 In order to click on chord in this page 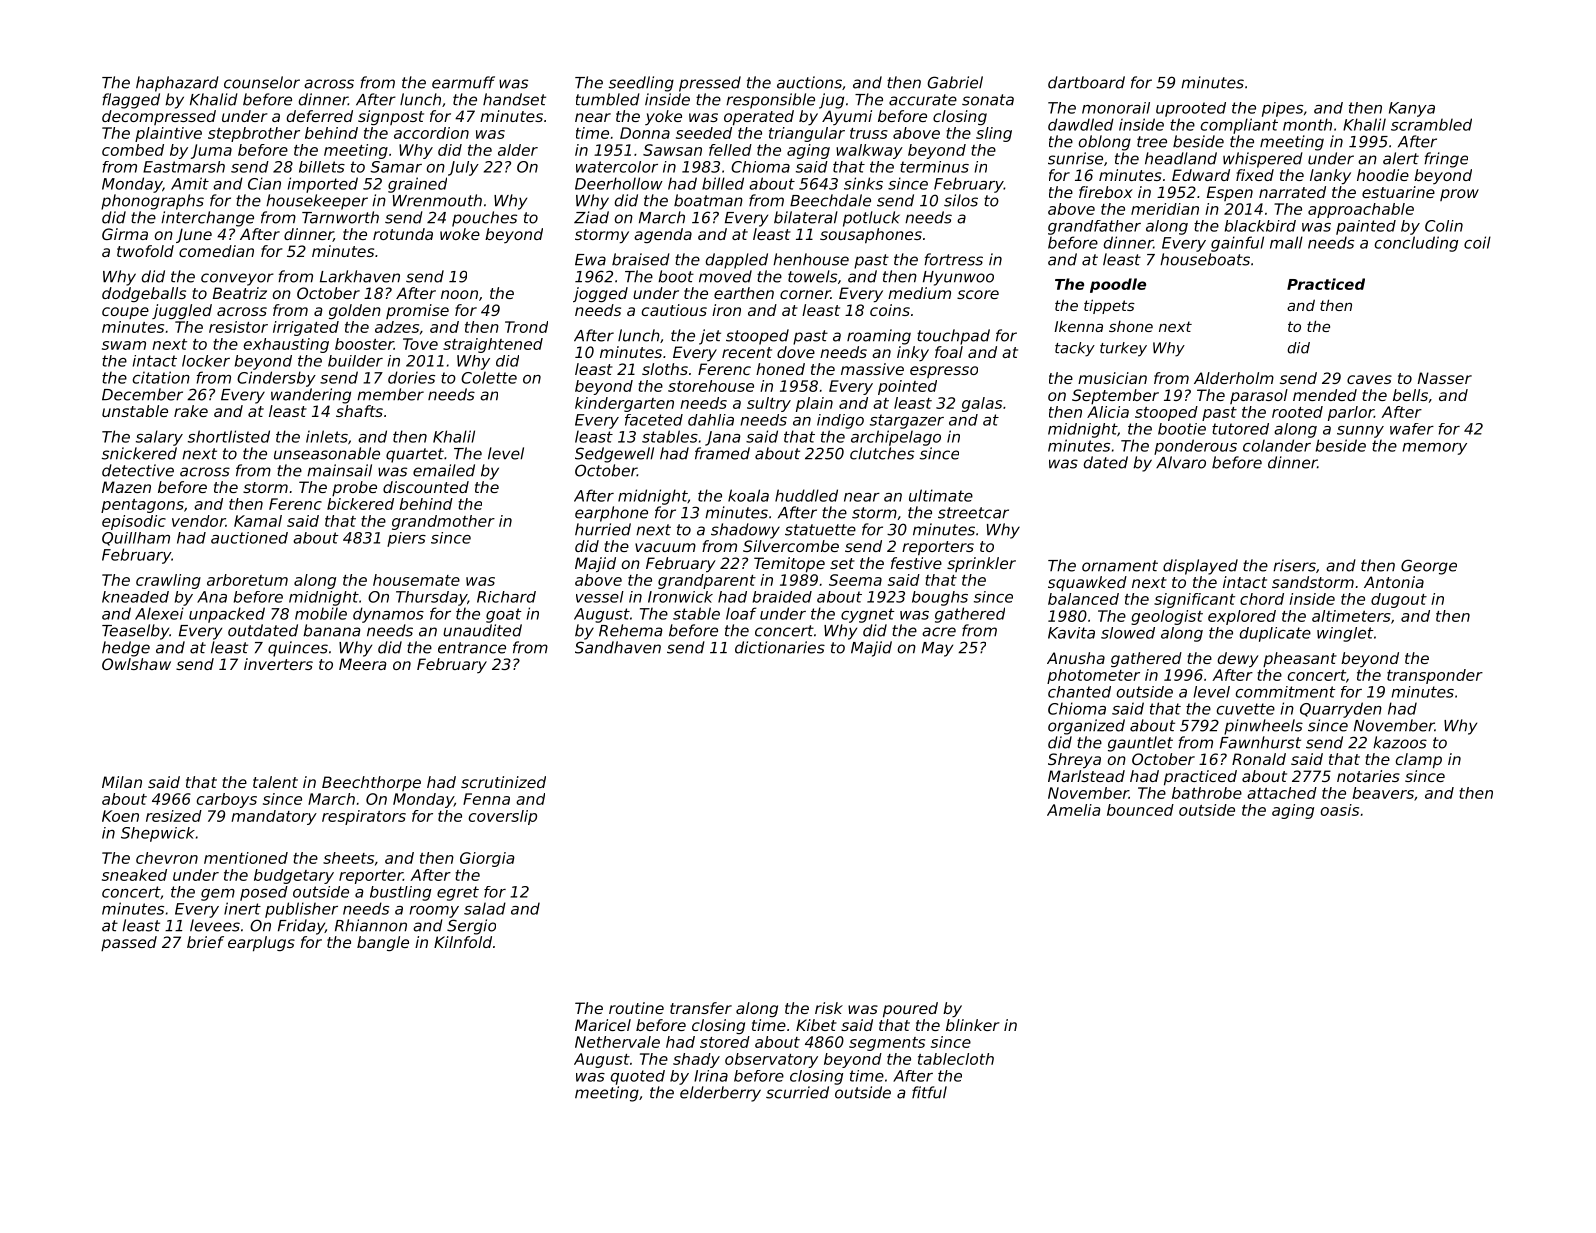, I will do `click(1262, 599)`.
